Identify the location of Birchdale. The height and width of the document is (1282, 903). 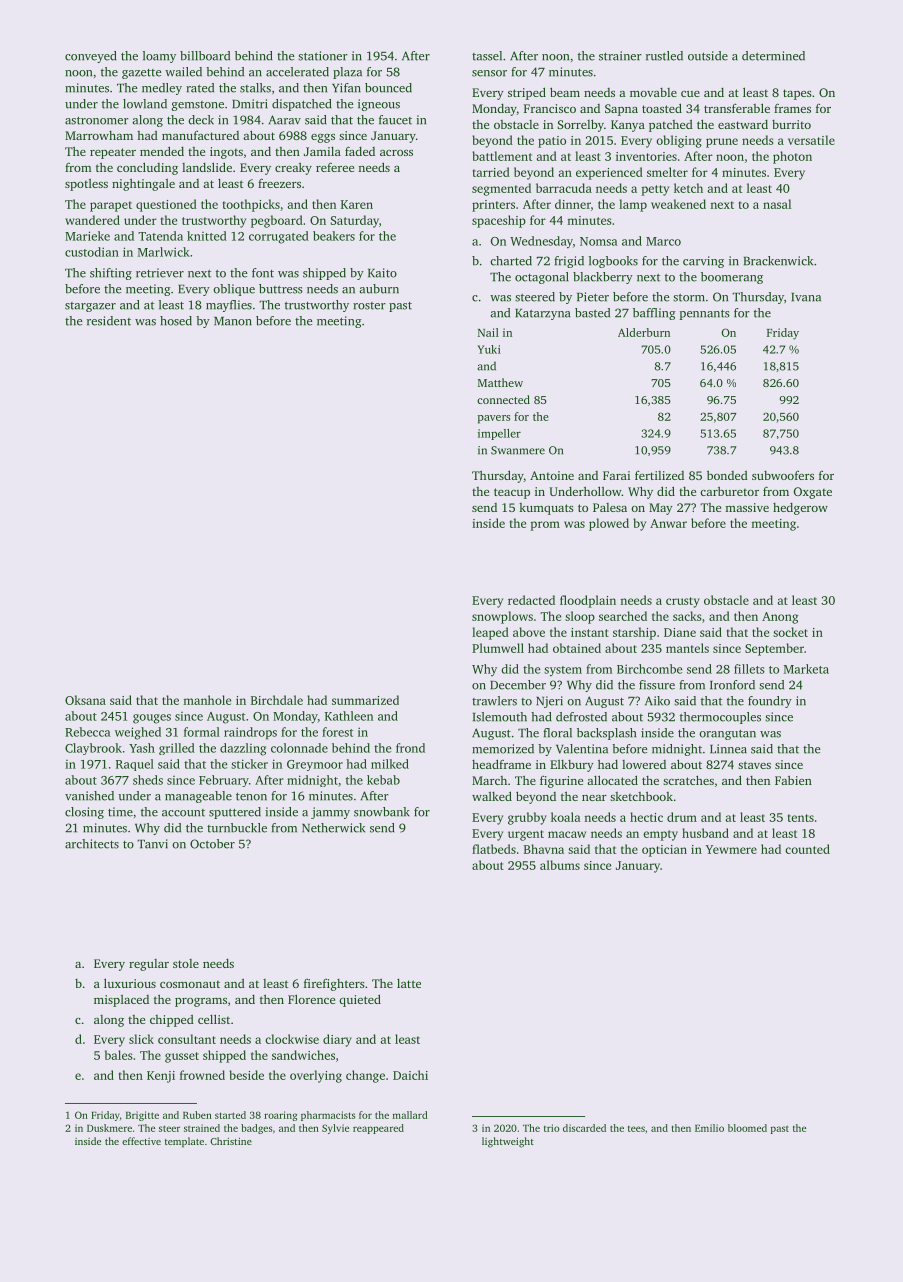
(277, 700).
